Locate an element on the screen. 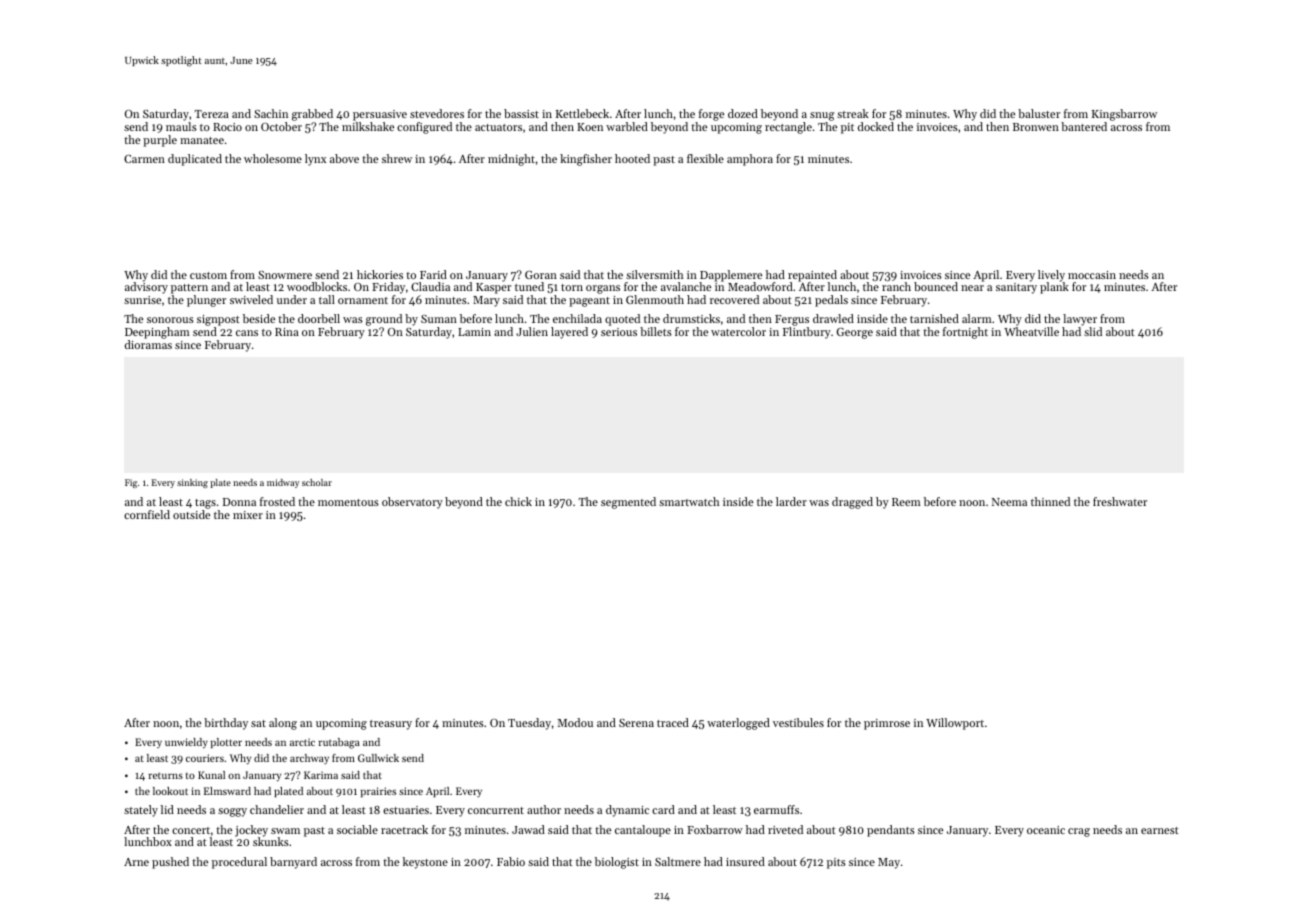 The height and width of the screenshot is (924, 1308). freshwater is located at coordinates (1120, 501).
